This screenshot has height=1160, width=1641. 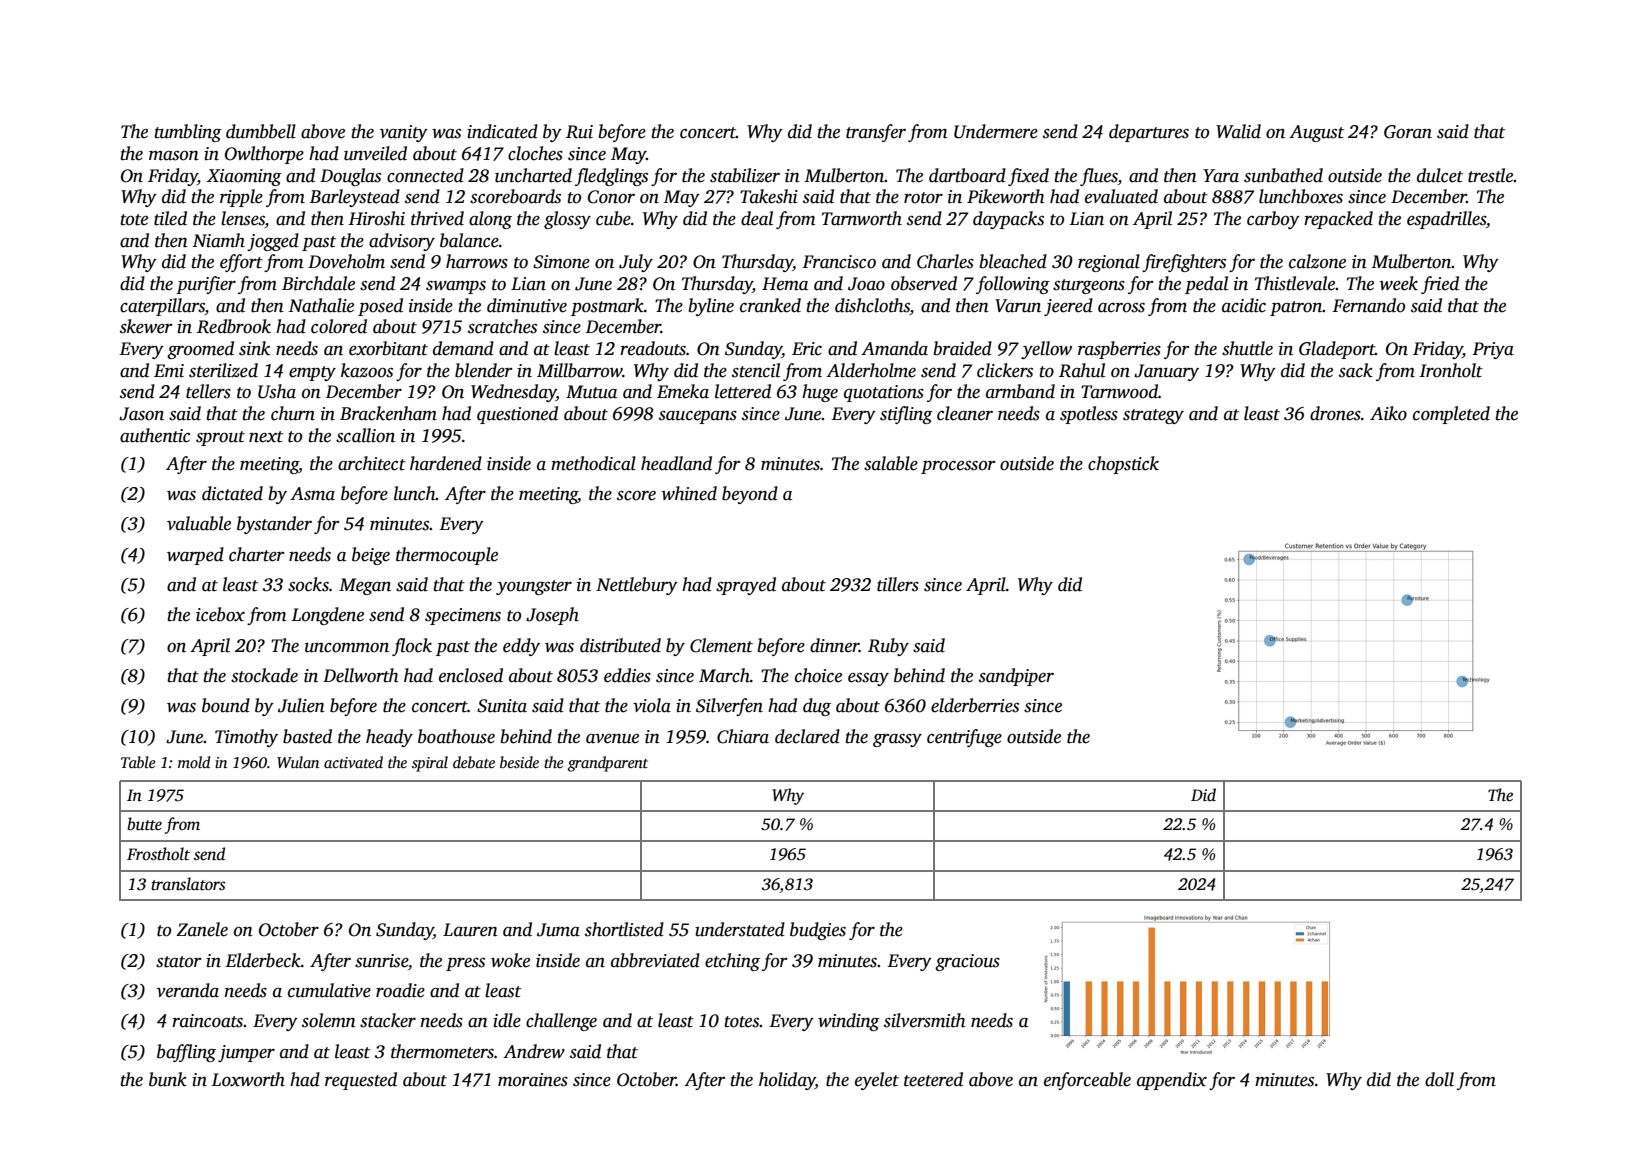 What do you see at coordinates (608, 764) in the screenshot?
I see `grandparent` at bounding box center [608, 764].
